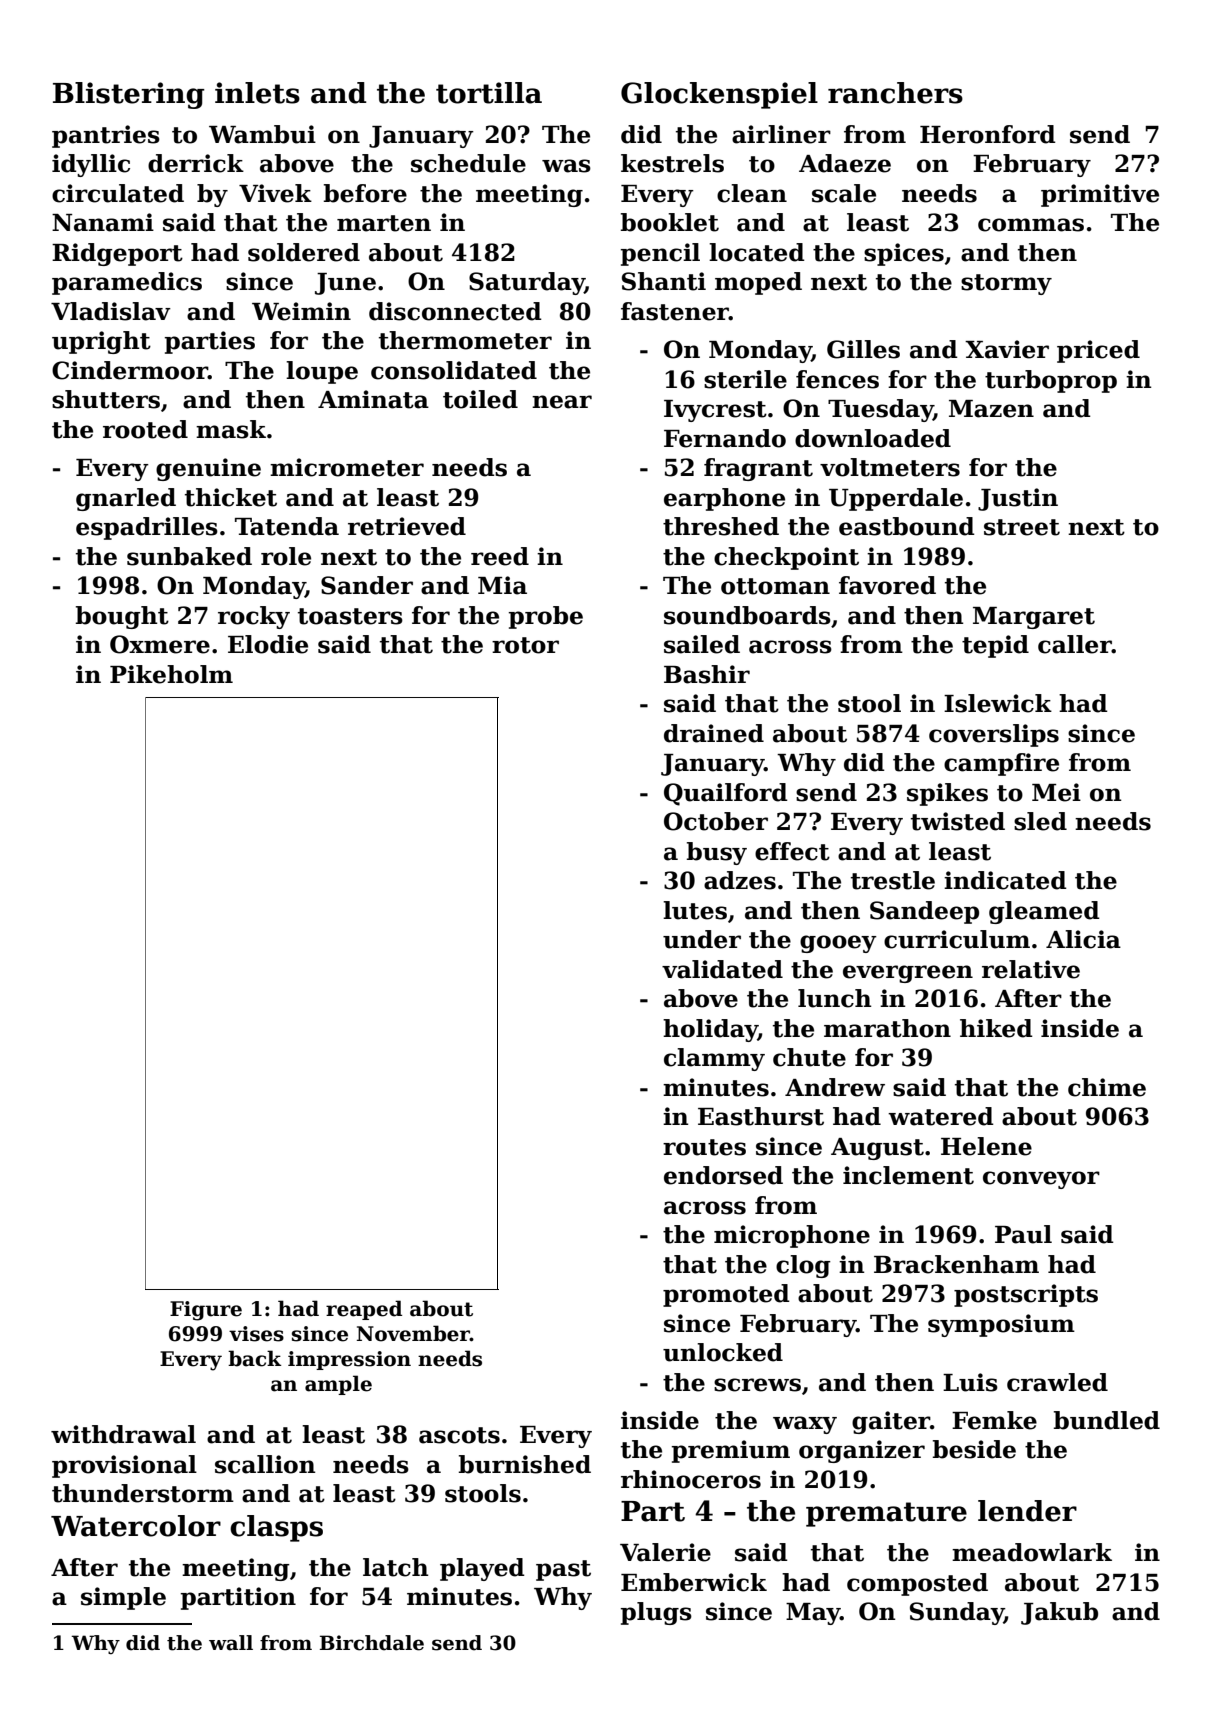 The width and height of the image is (1212, 1714). I want to click on Justin, so click(1018, 499).
